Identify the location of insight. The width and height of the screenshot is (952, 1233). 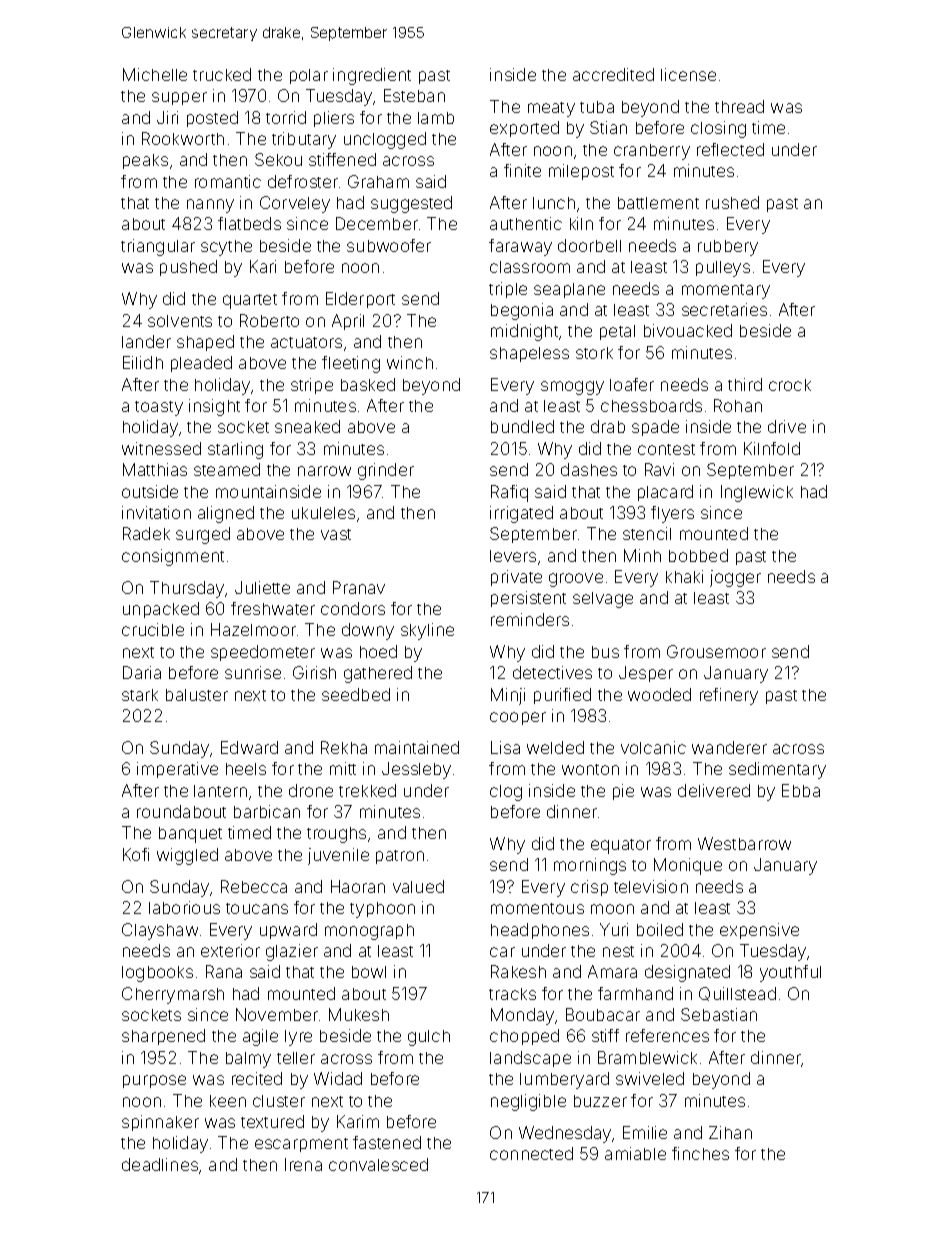
(214, 407).
